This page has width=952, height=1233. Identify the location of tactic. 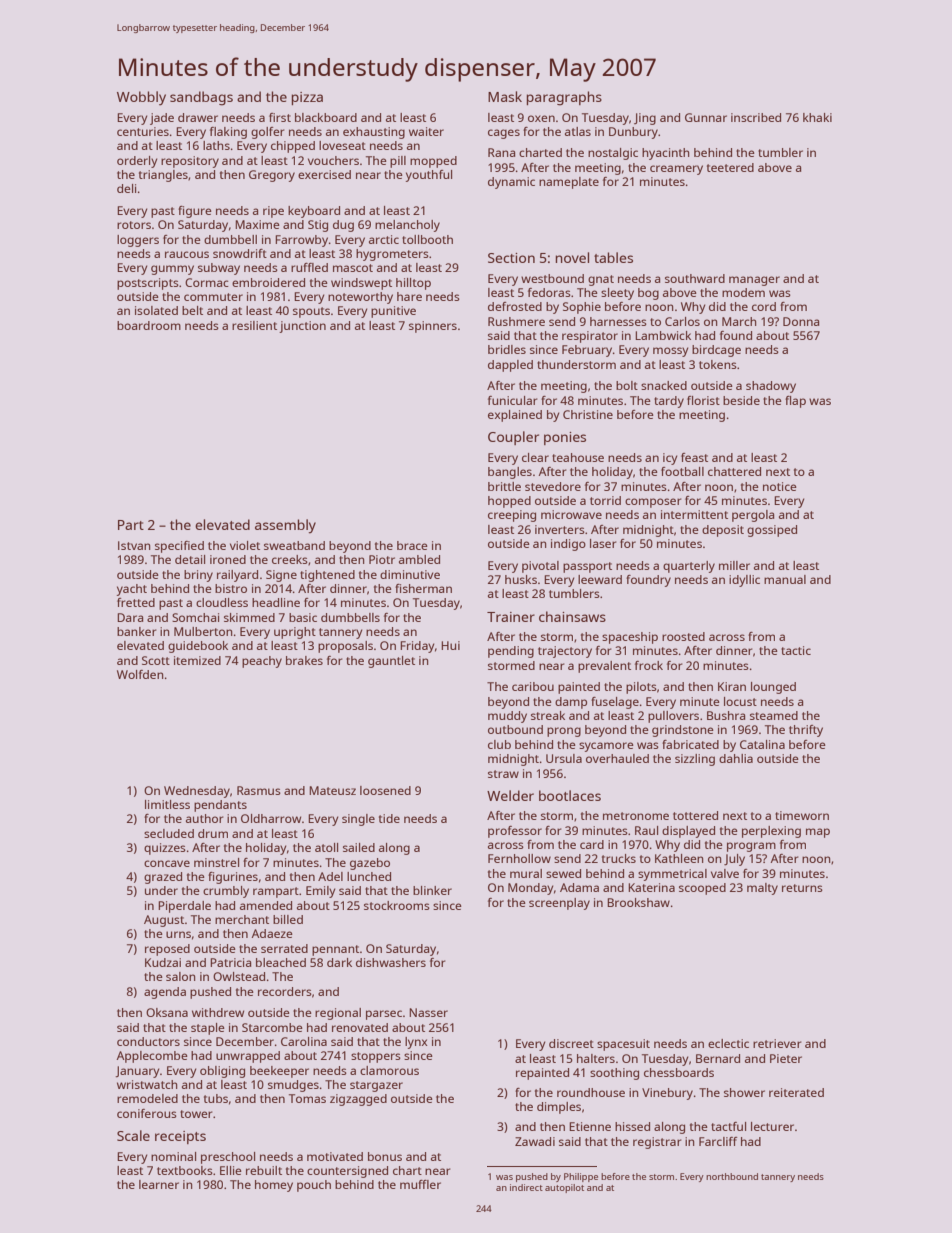
(796, 650).
